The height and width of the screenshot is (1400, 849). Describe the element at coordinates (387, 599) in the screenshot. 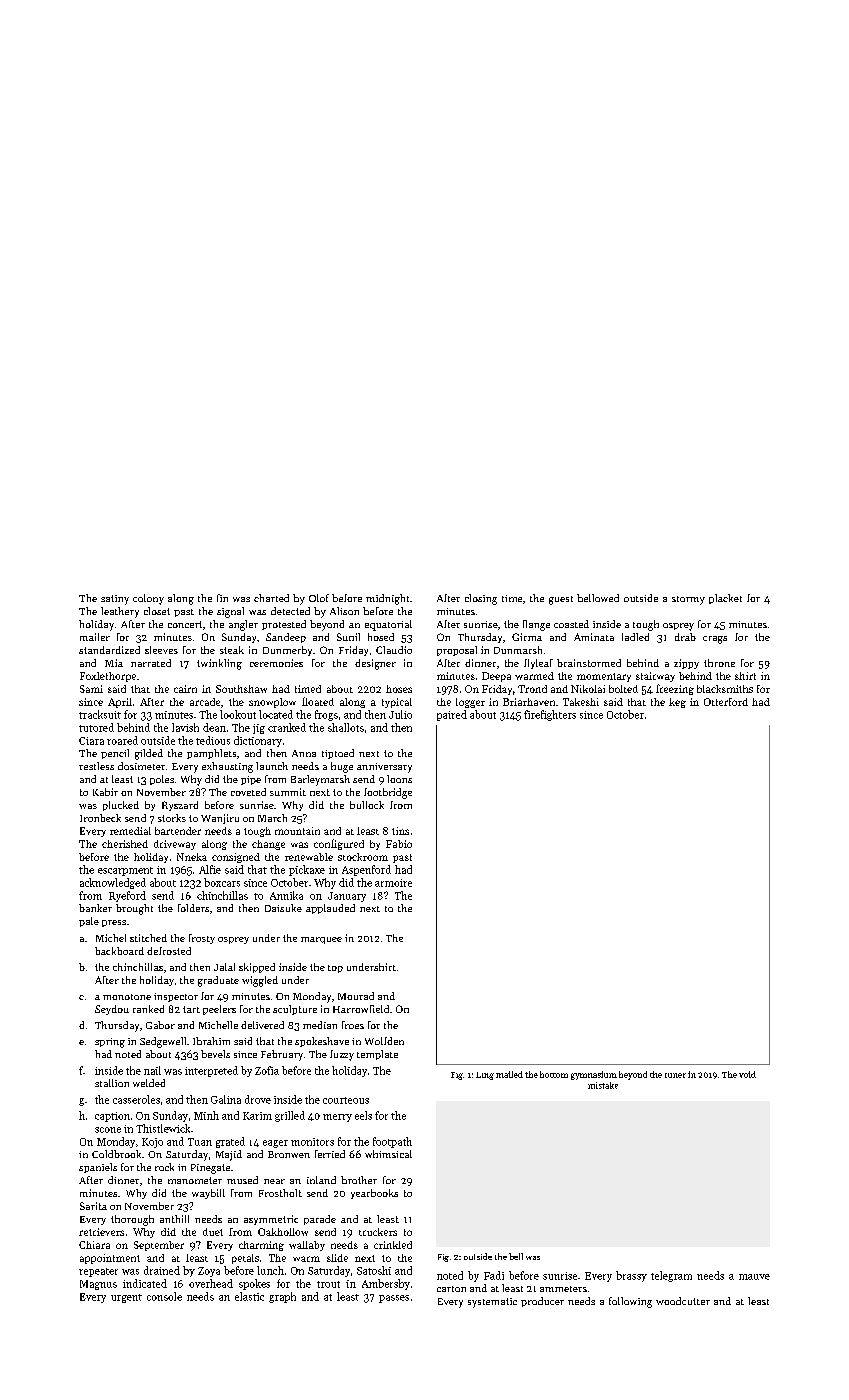

I see `midnight` at that location.
